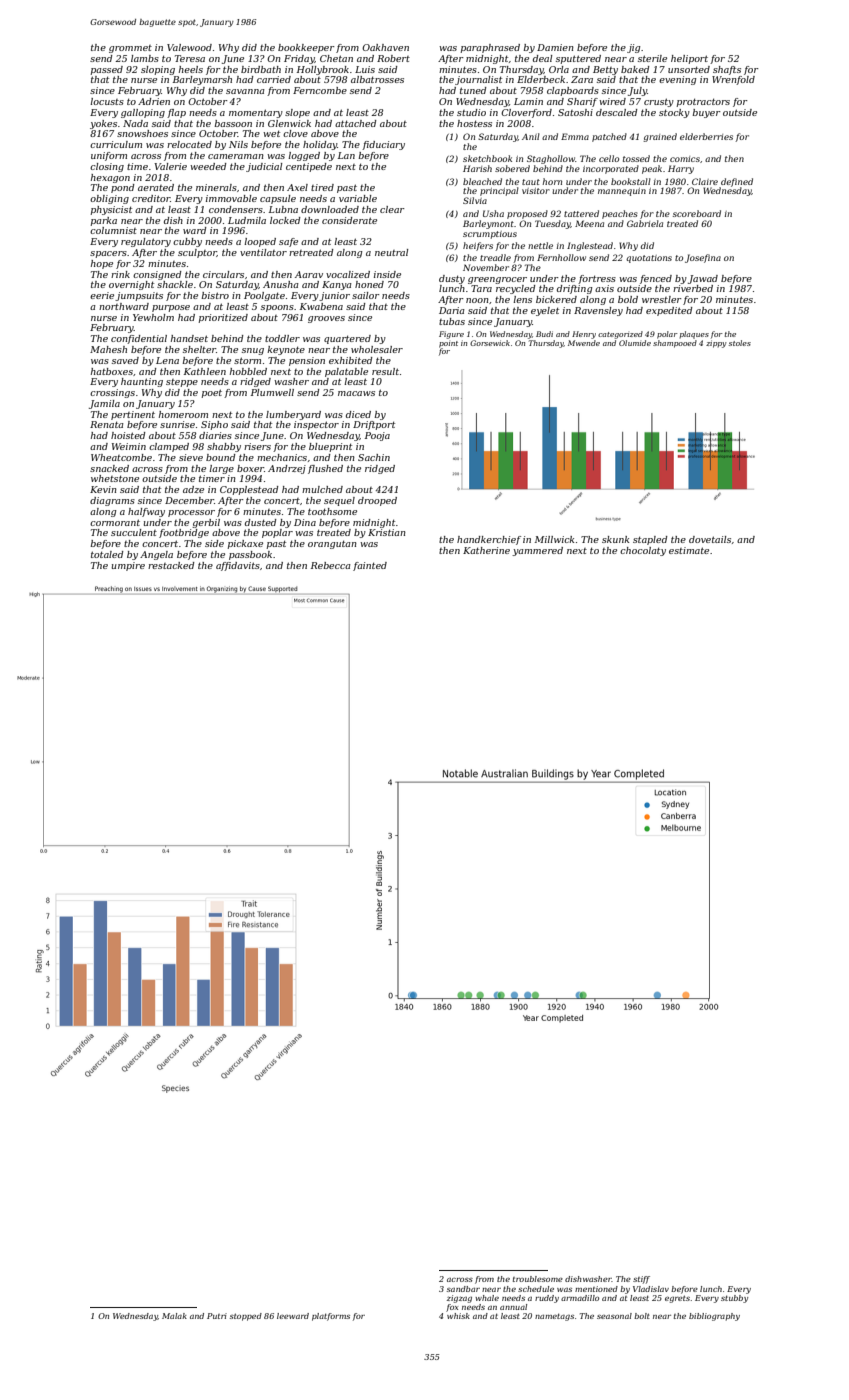 This page has height=1400, width=849. Describe the element at coordinates (370, 566) in the page. I see `fainted` at that location.
